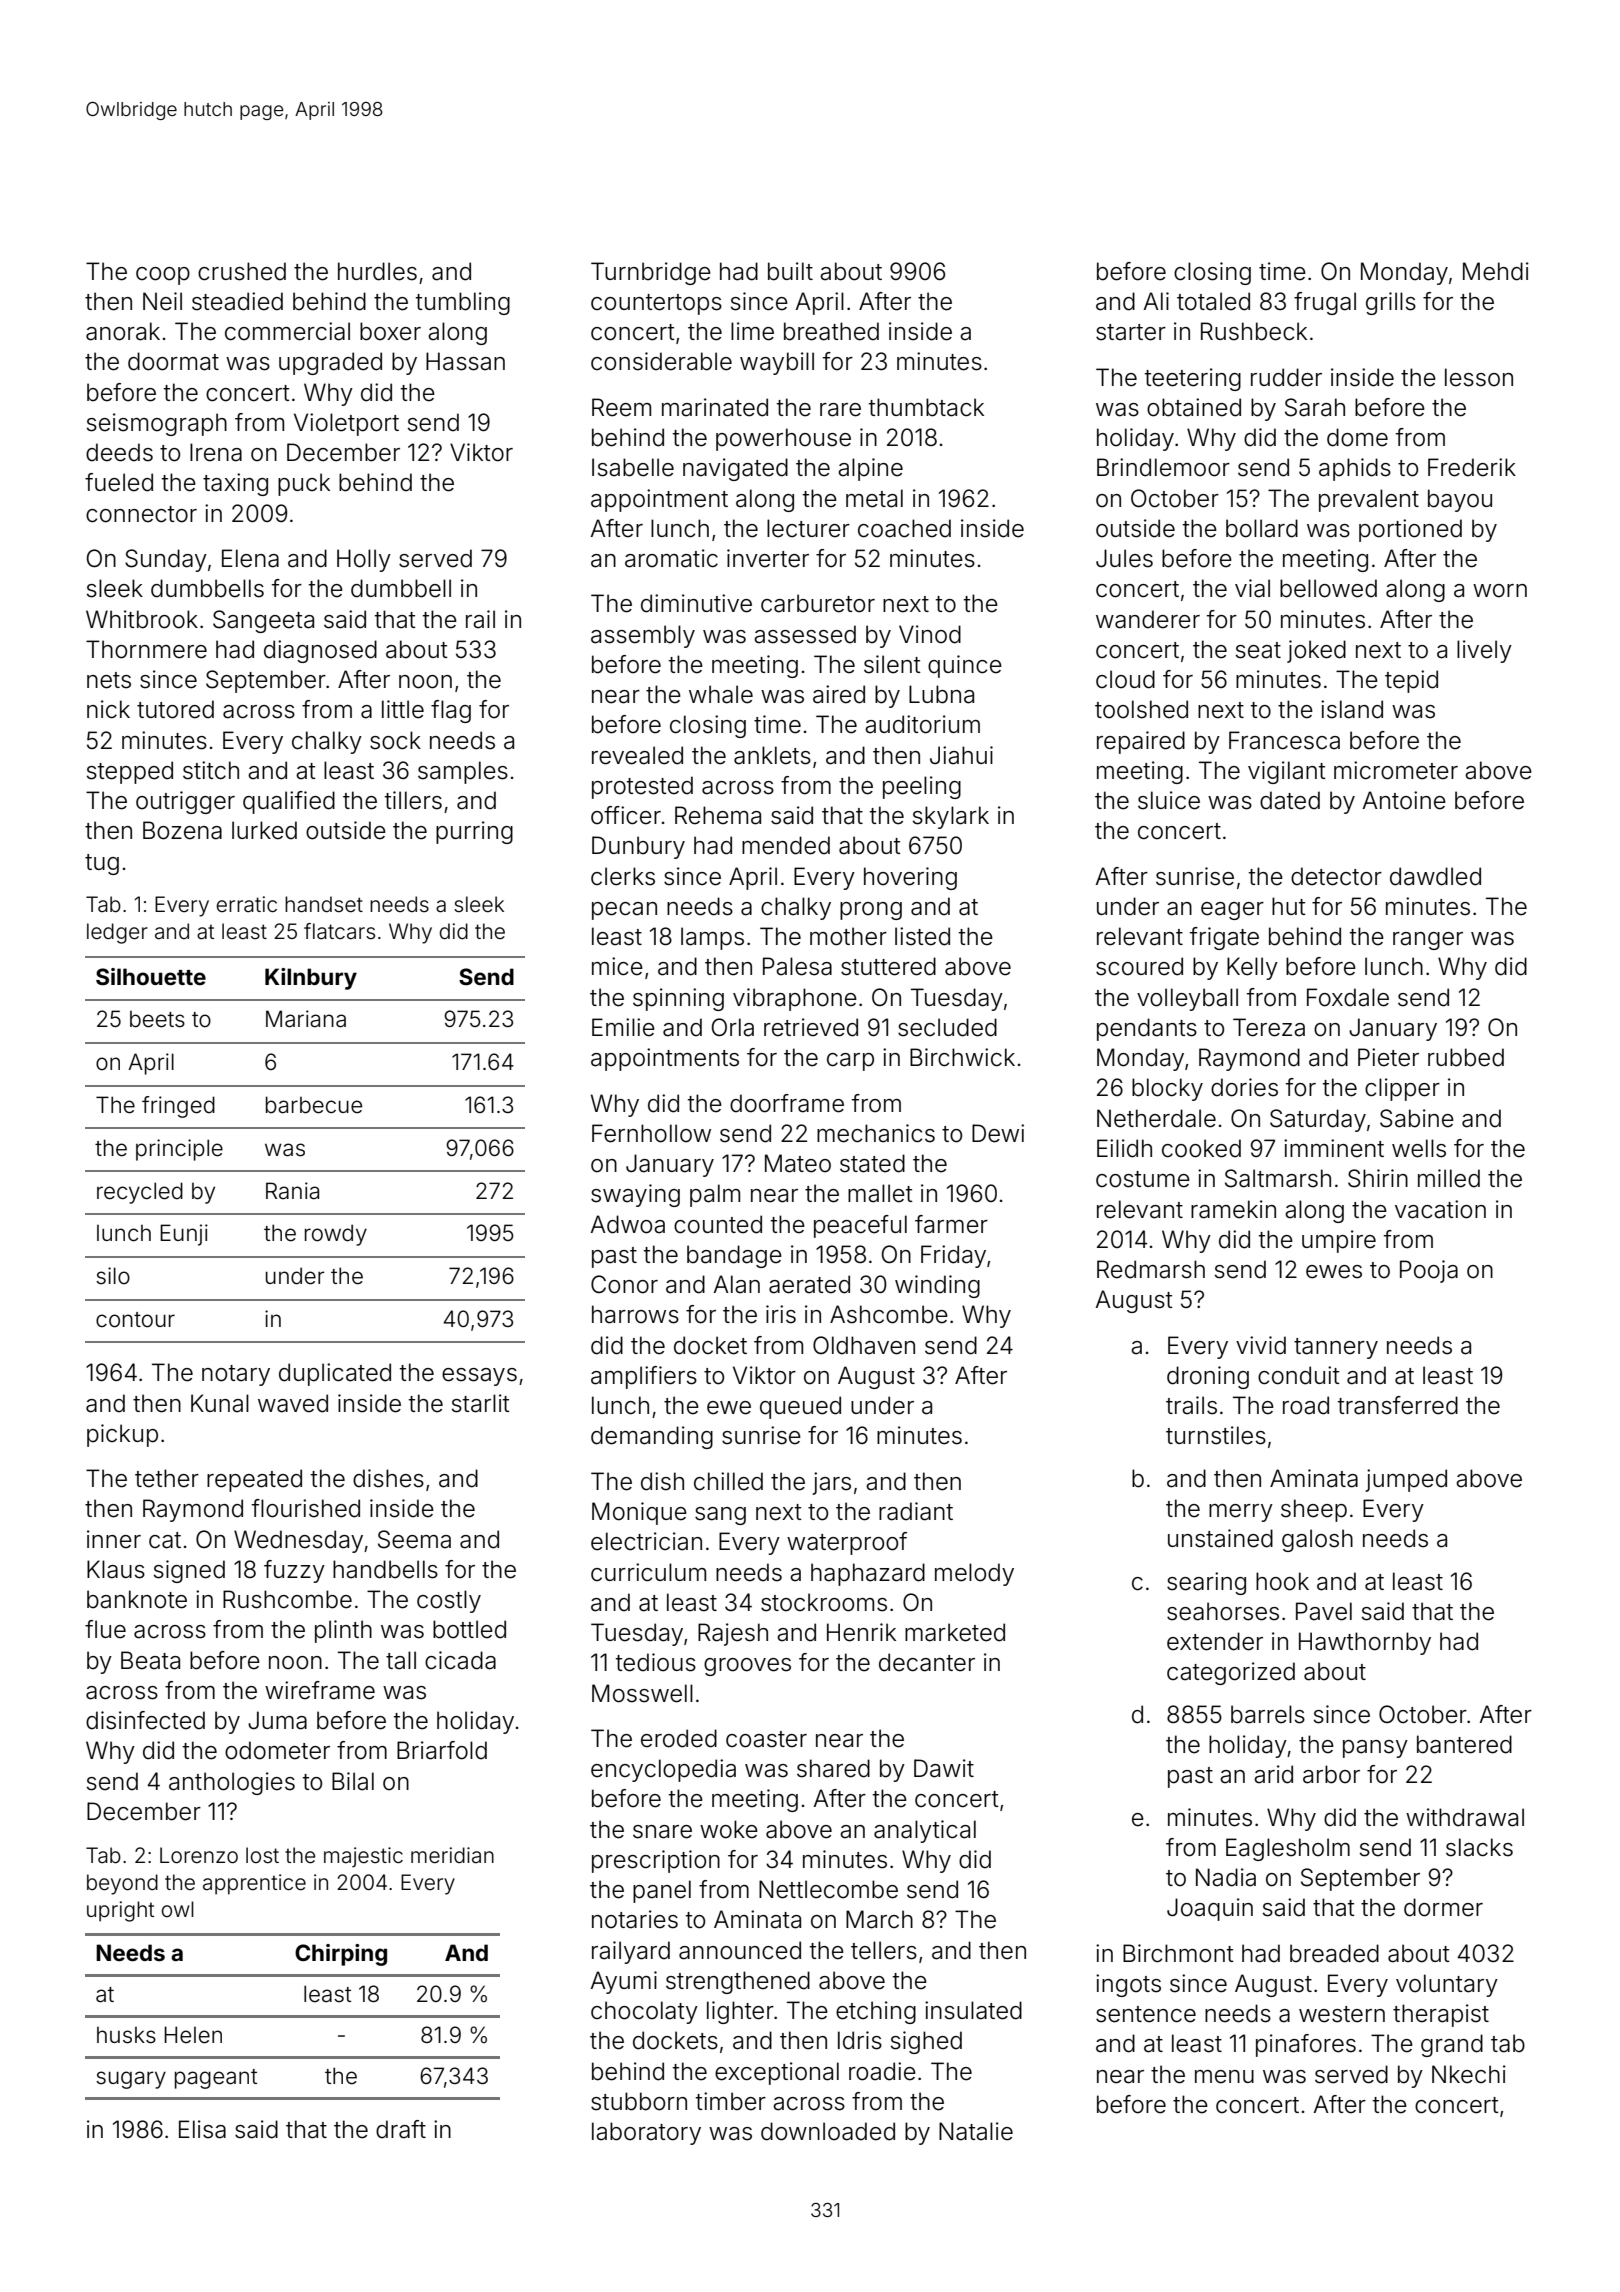 The width and height of the document is (1620, 2292). What do you see at coordinates (306, 1508) in the document?
I see `flourished` at bounding box center [306, 1508].
